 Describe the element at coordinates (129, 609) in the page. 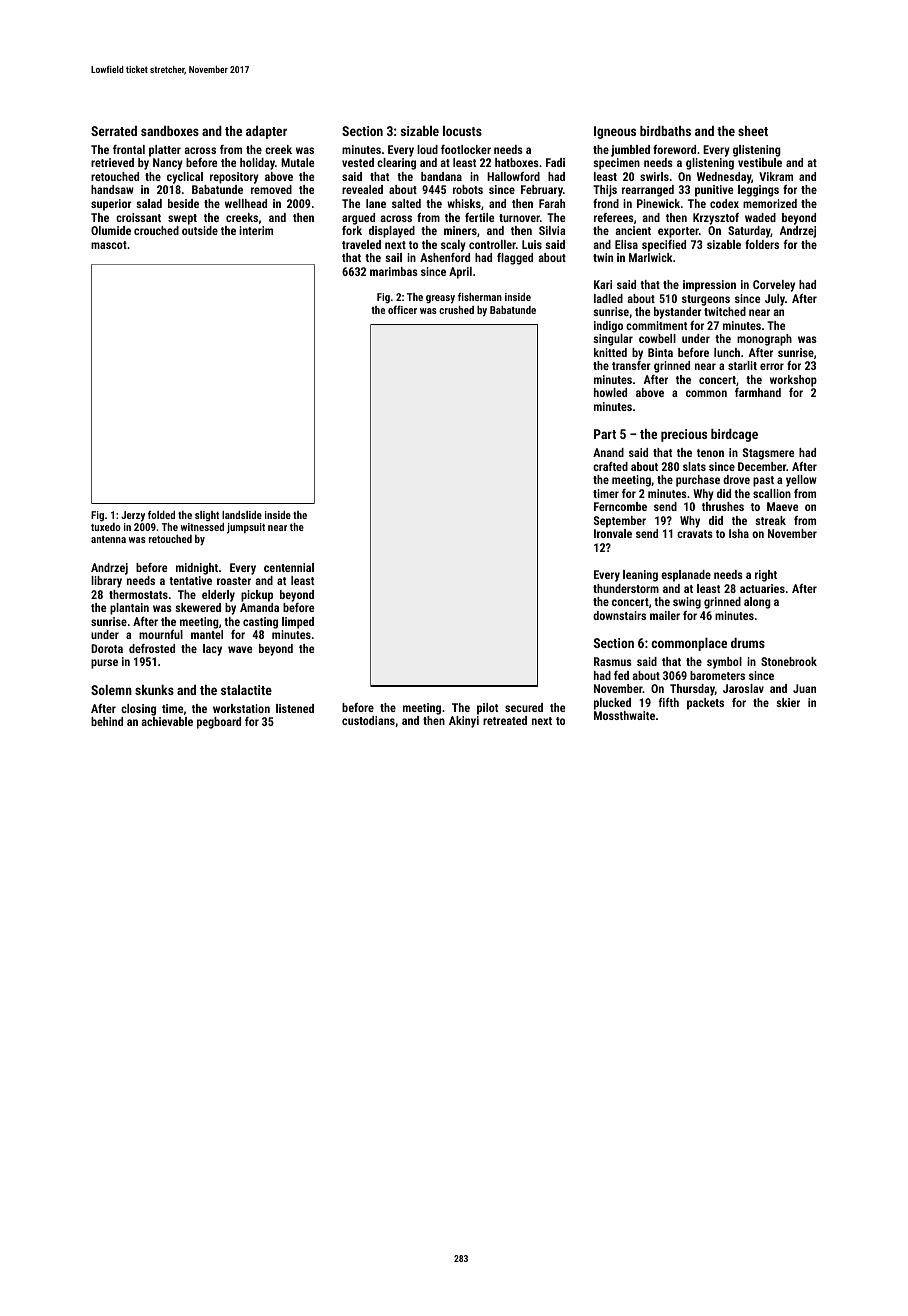

I see `plantain` at that location.
